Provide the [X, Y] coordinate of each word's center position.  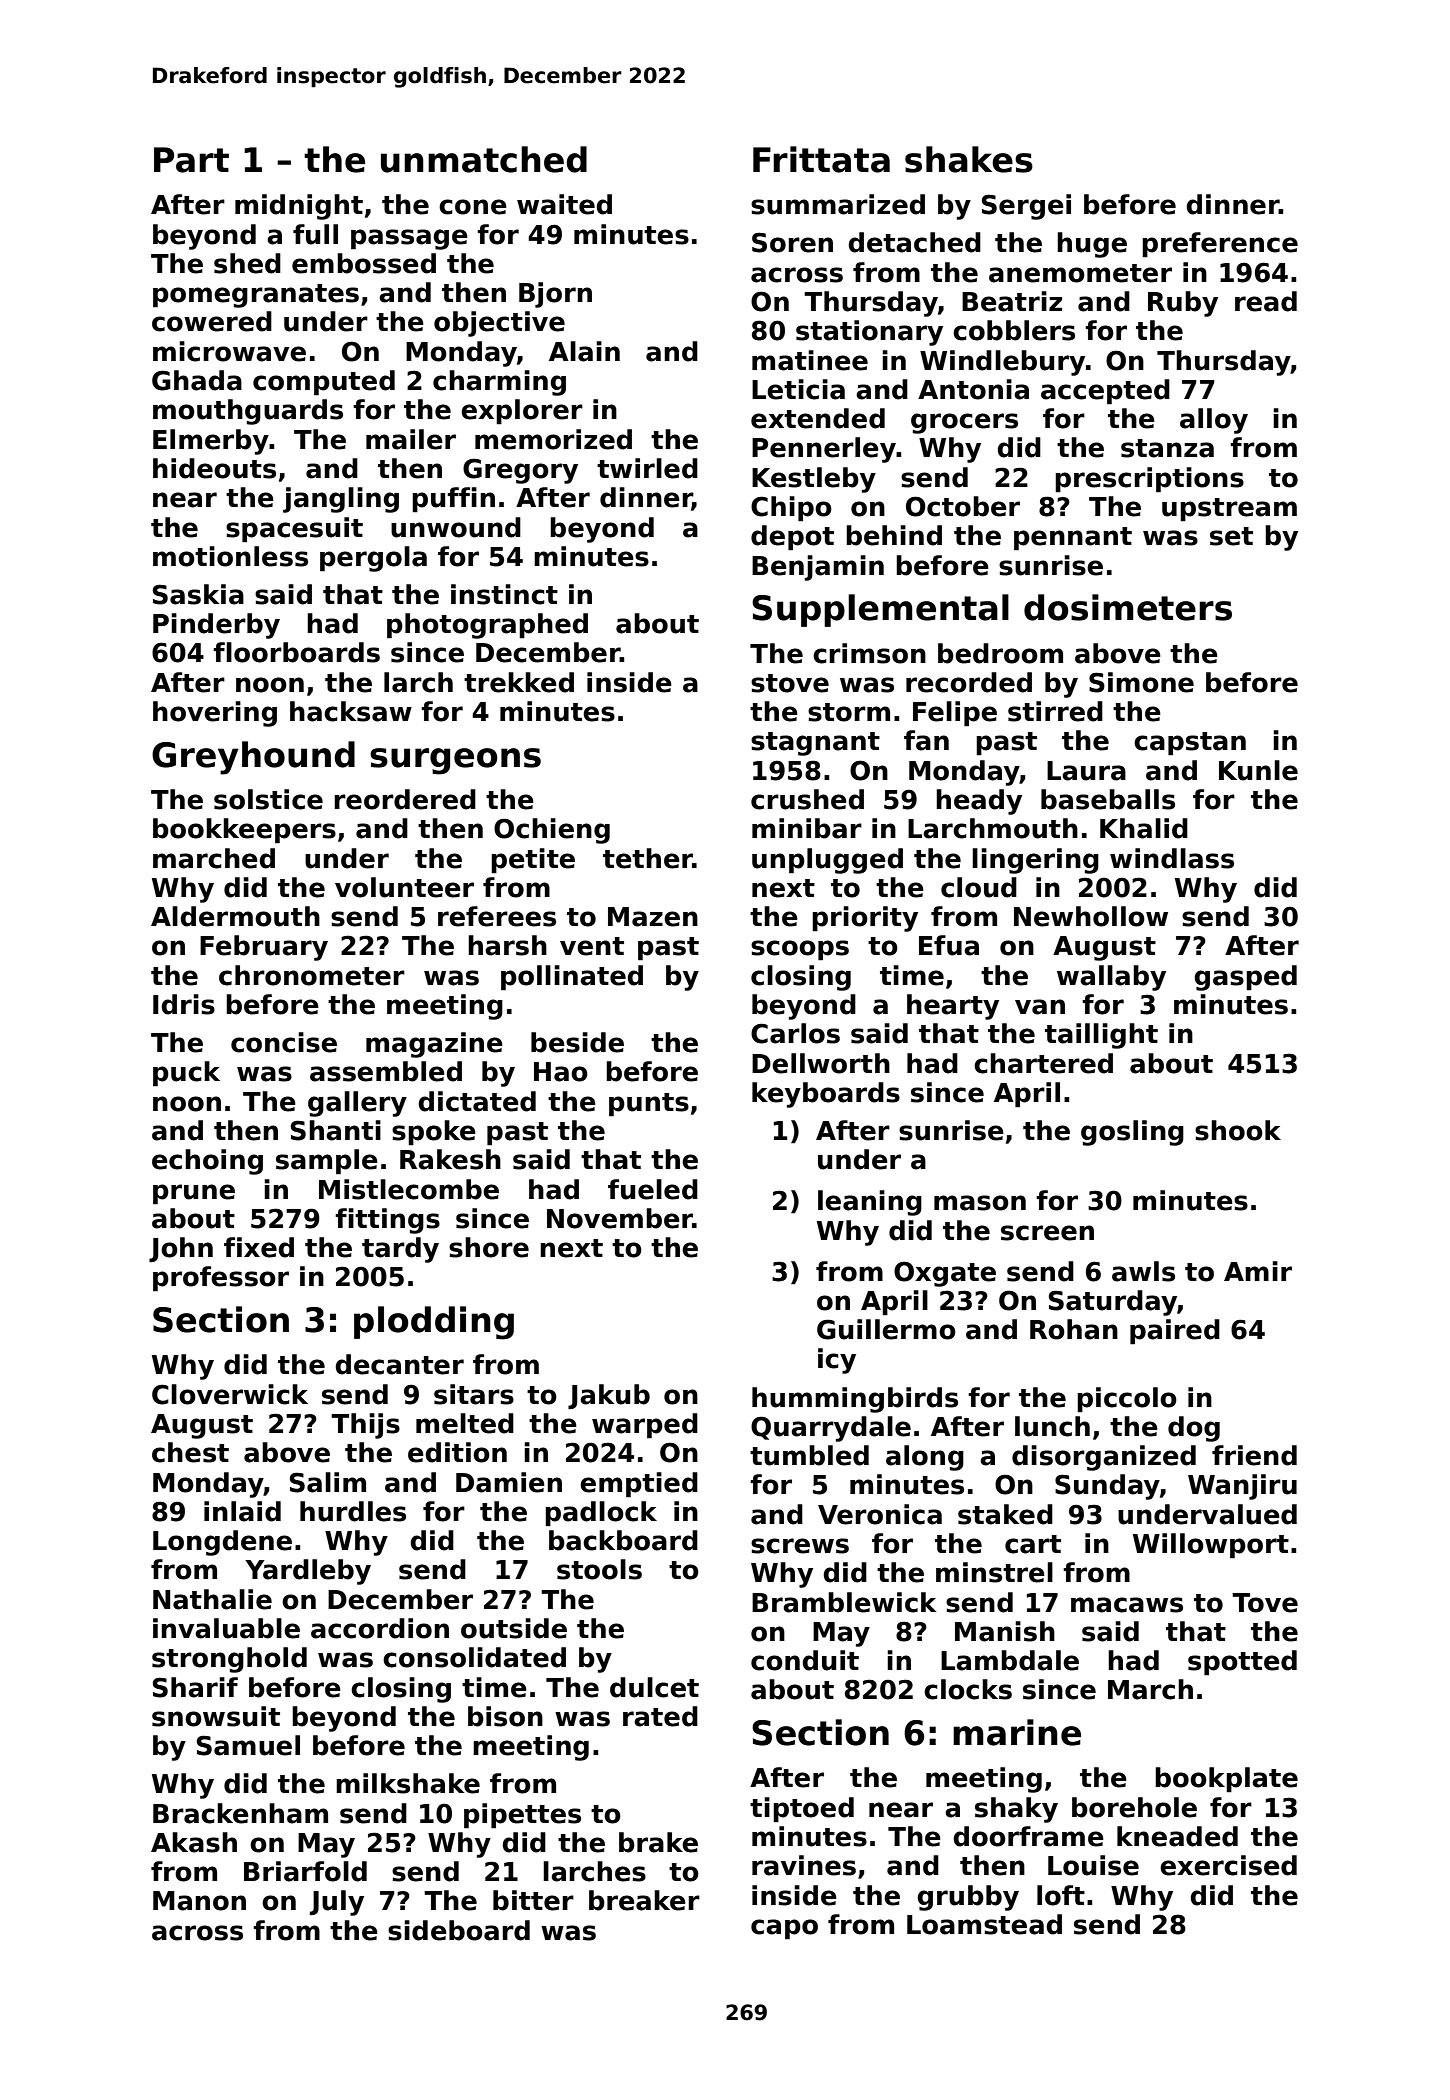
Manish [1005, 1631]
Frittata [821, 159]
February [264, 948]
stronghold [229, 1660]
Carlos [795, 1033]
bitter [533, 1900]
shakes [969, 159]
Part [191, 160]
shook [1238, 1130]
